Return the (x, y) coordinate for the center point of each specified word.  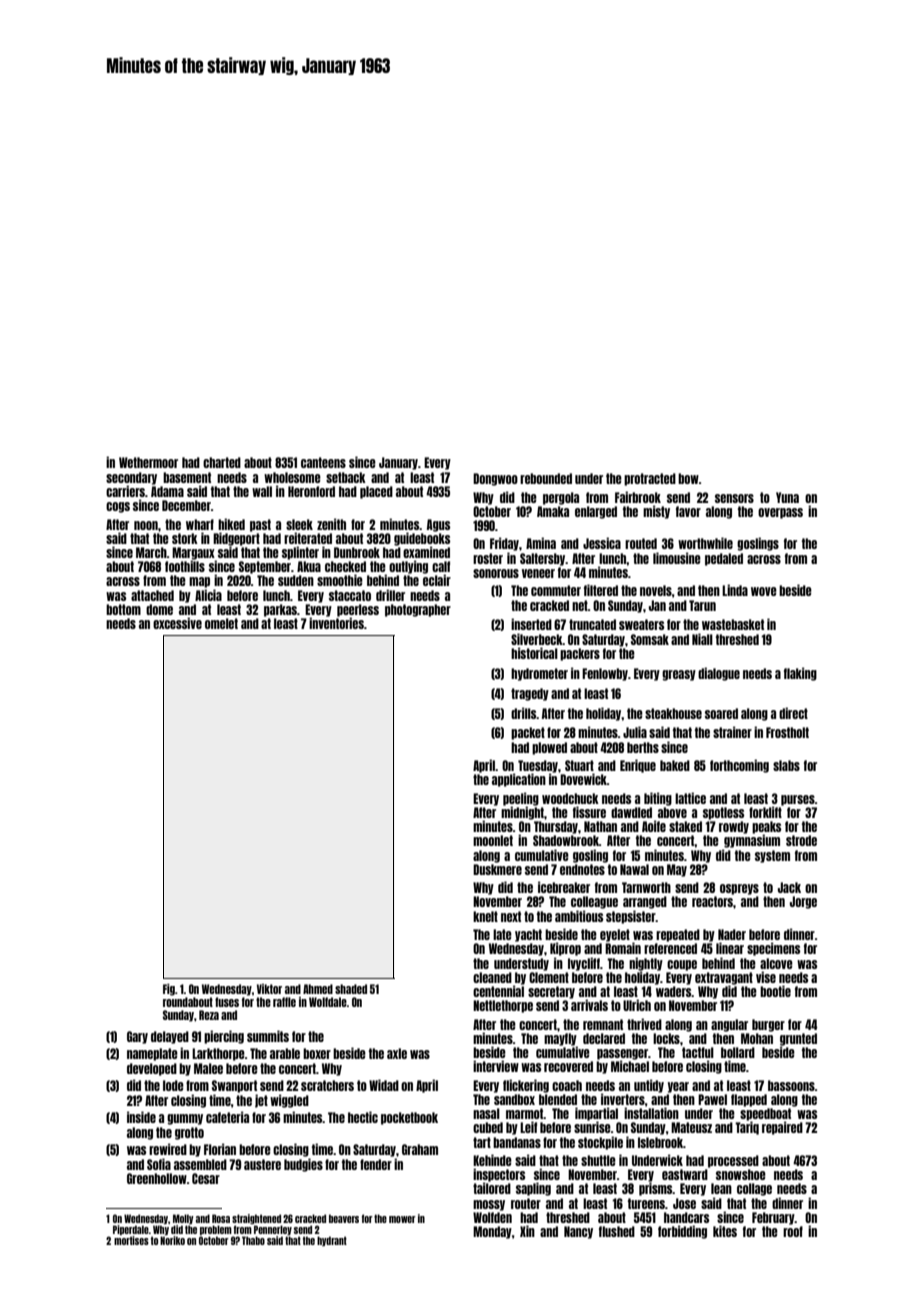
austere (262, 1164)
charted (222, 462)
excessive (177, 623)
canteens (323, 462)
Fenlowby (605, 674)
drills (523, 713)
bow (688, 478)
